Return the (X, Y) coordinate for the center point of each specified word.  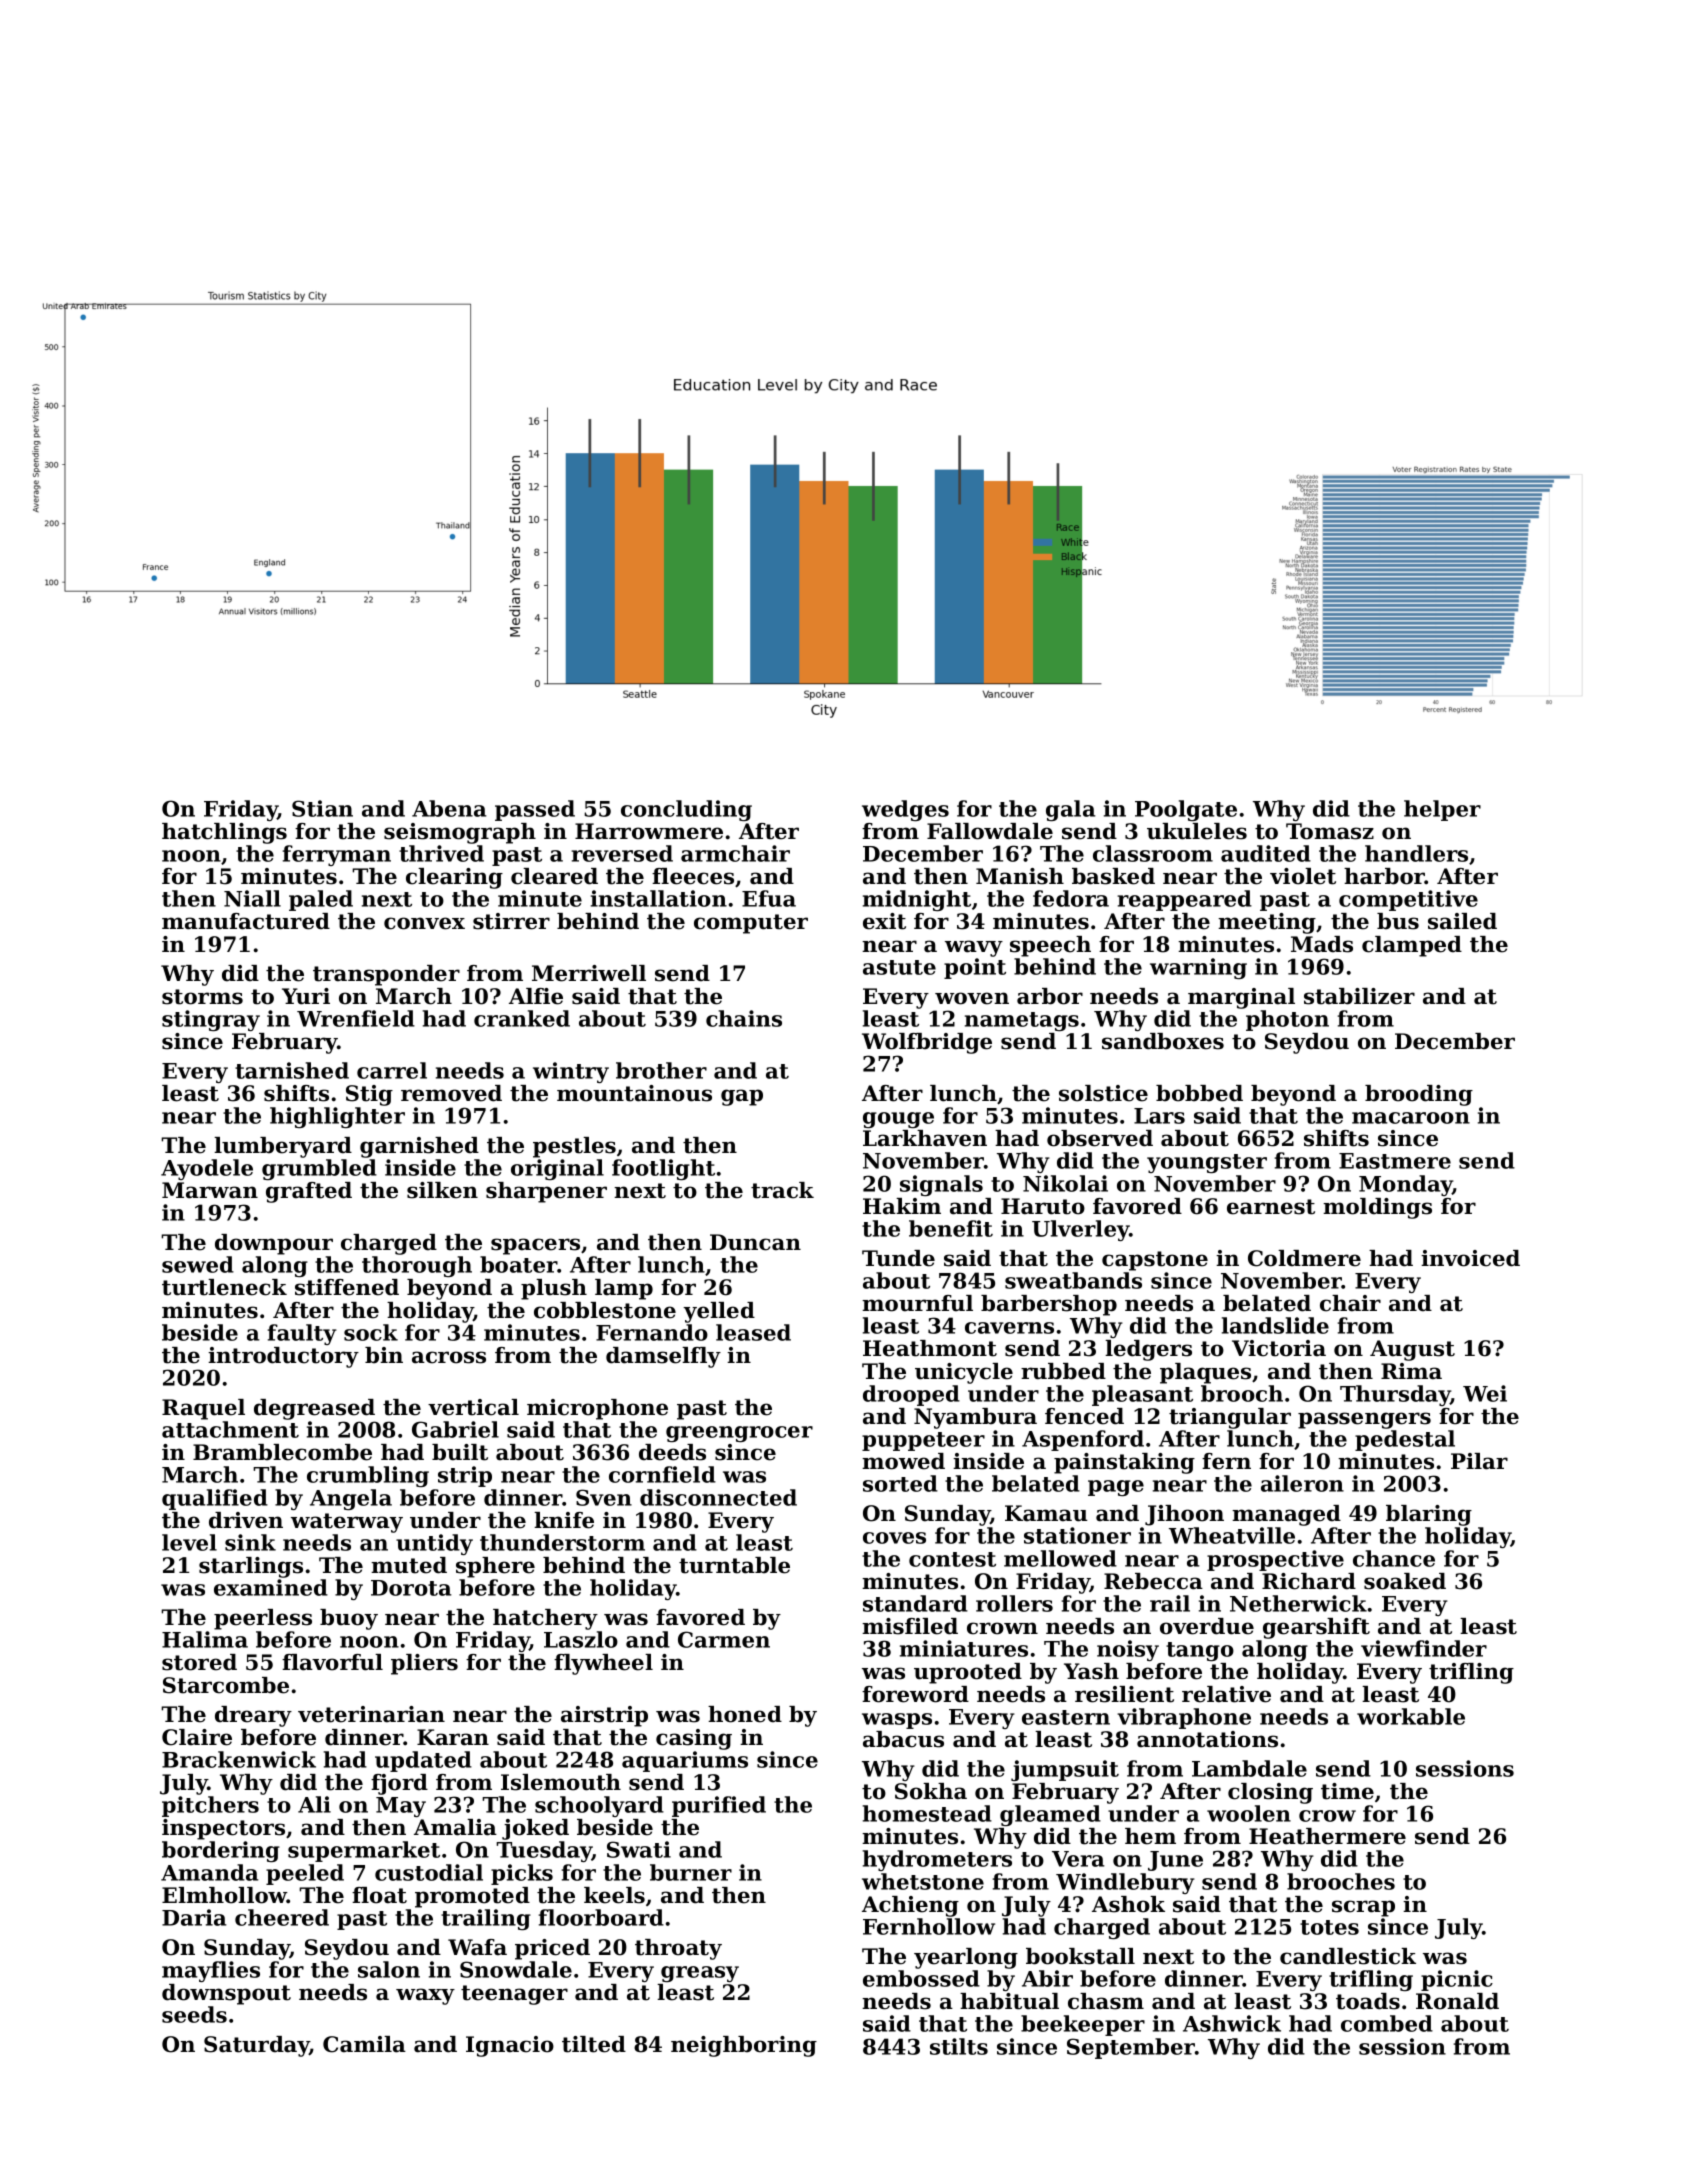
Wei (1485, 1393)
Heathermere (1327, 1836)
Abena (449, 808)
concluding (686, 810)
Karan (453, 1737)
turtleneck (224, 1287)
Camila (364, 2044)
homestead (927, 1813)
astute (899, 967)
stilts (959, 2046)
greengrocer (739, 1434)
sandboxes (1163, 1041)
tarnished (292, 1070)
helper (1442, 810)
